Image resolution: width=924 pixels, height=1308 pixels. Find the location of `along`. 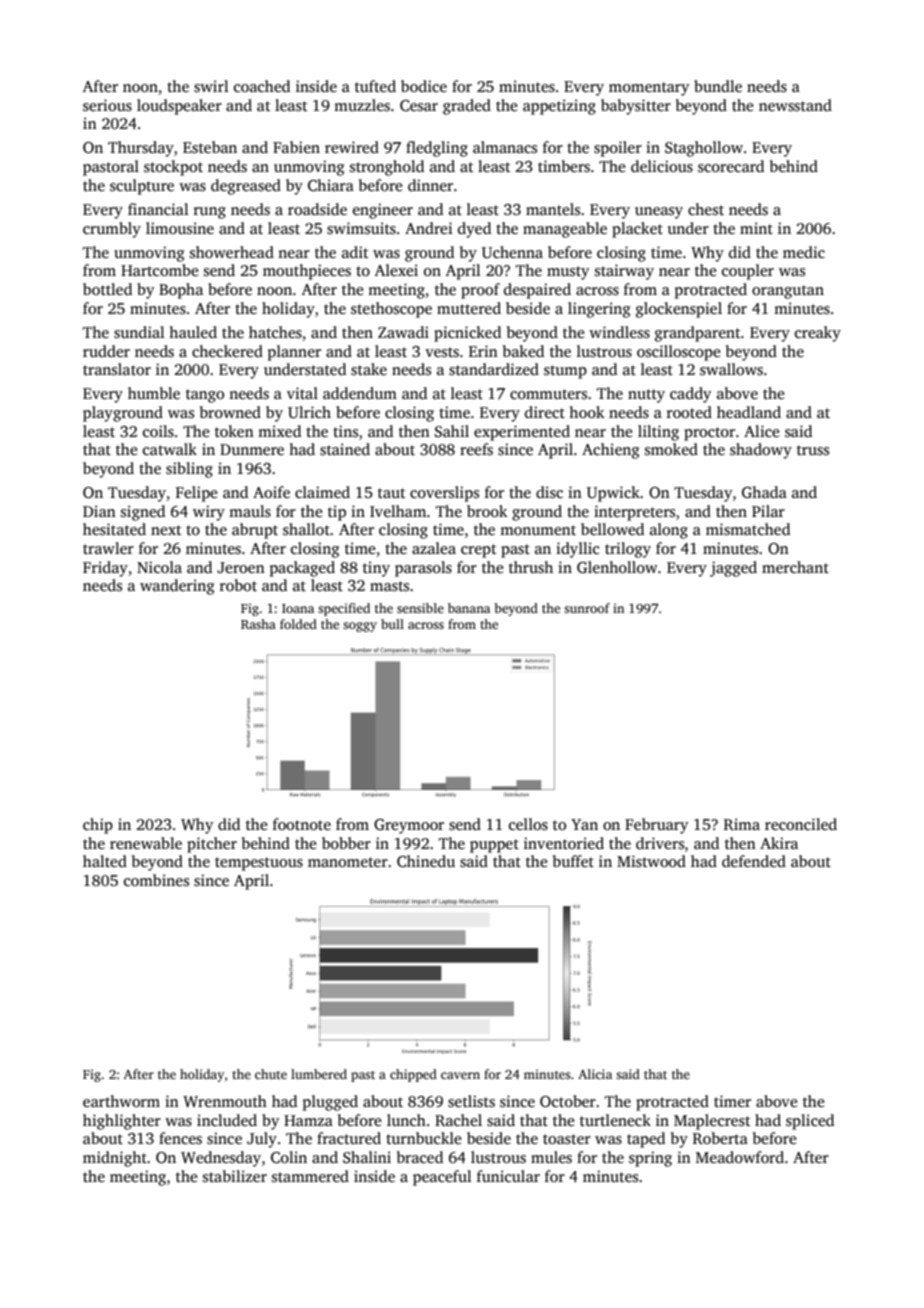

along is located at coordinates (669, 531).
